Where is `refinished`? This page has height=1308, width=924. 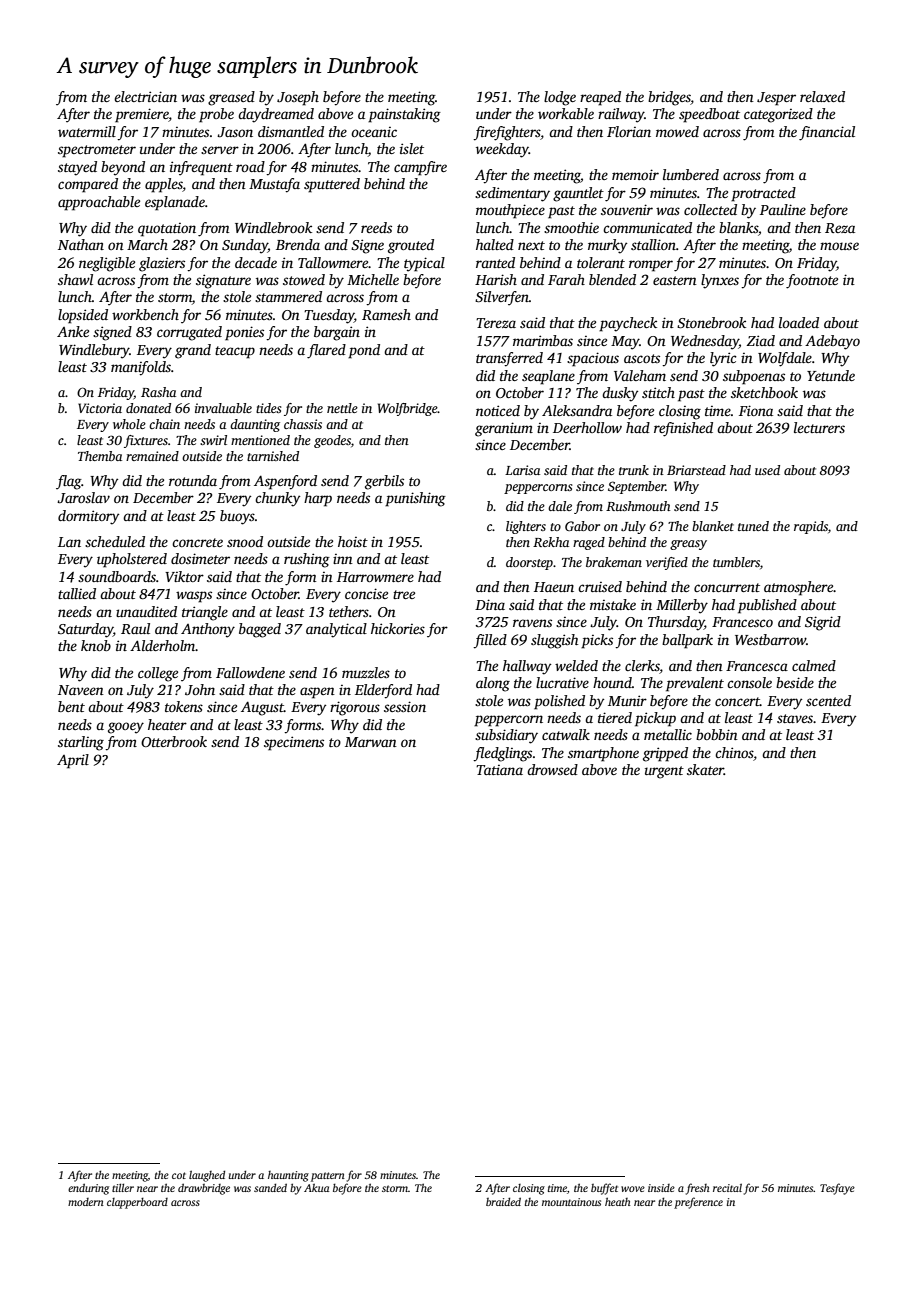
refinished is located at coordinates (683, 429).
